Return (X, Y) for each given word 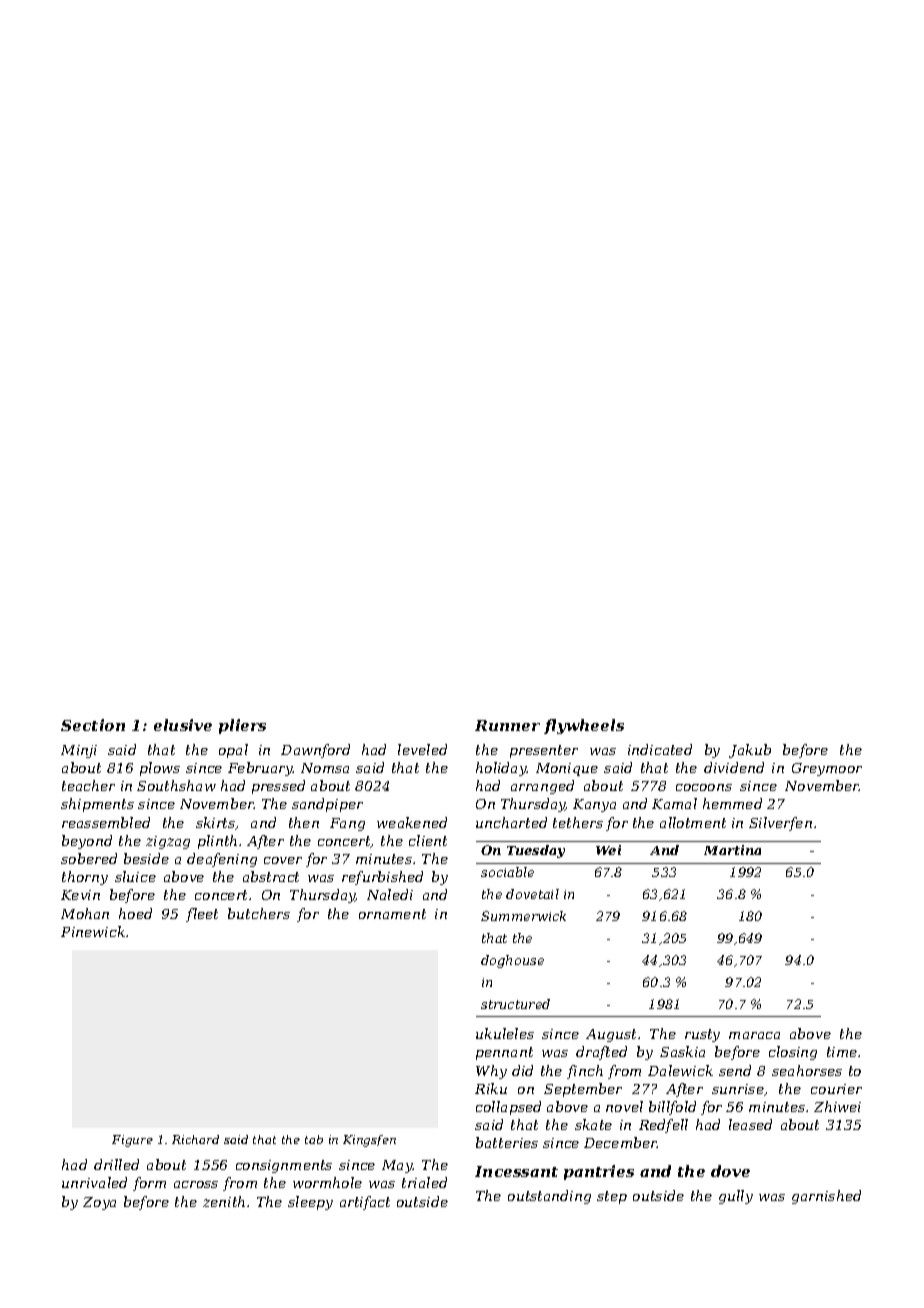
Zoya (99, 1203)
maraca (754, 1035)
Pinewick (93, 931)
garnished (826, 1197)
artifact (365, 1203)
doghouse (512, 961)
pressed (278, 787)
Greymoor (827, 769)
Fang (347, 824)
